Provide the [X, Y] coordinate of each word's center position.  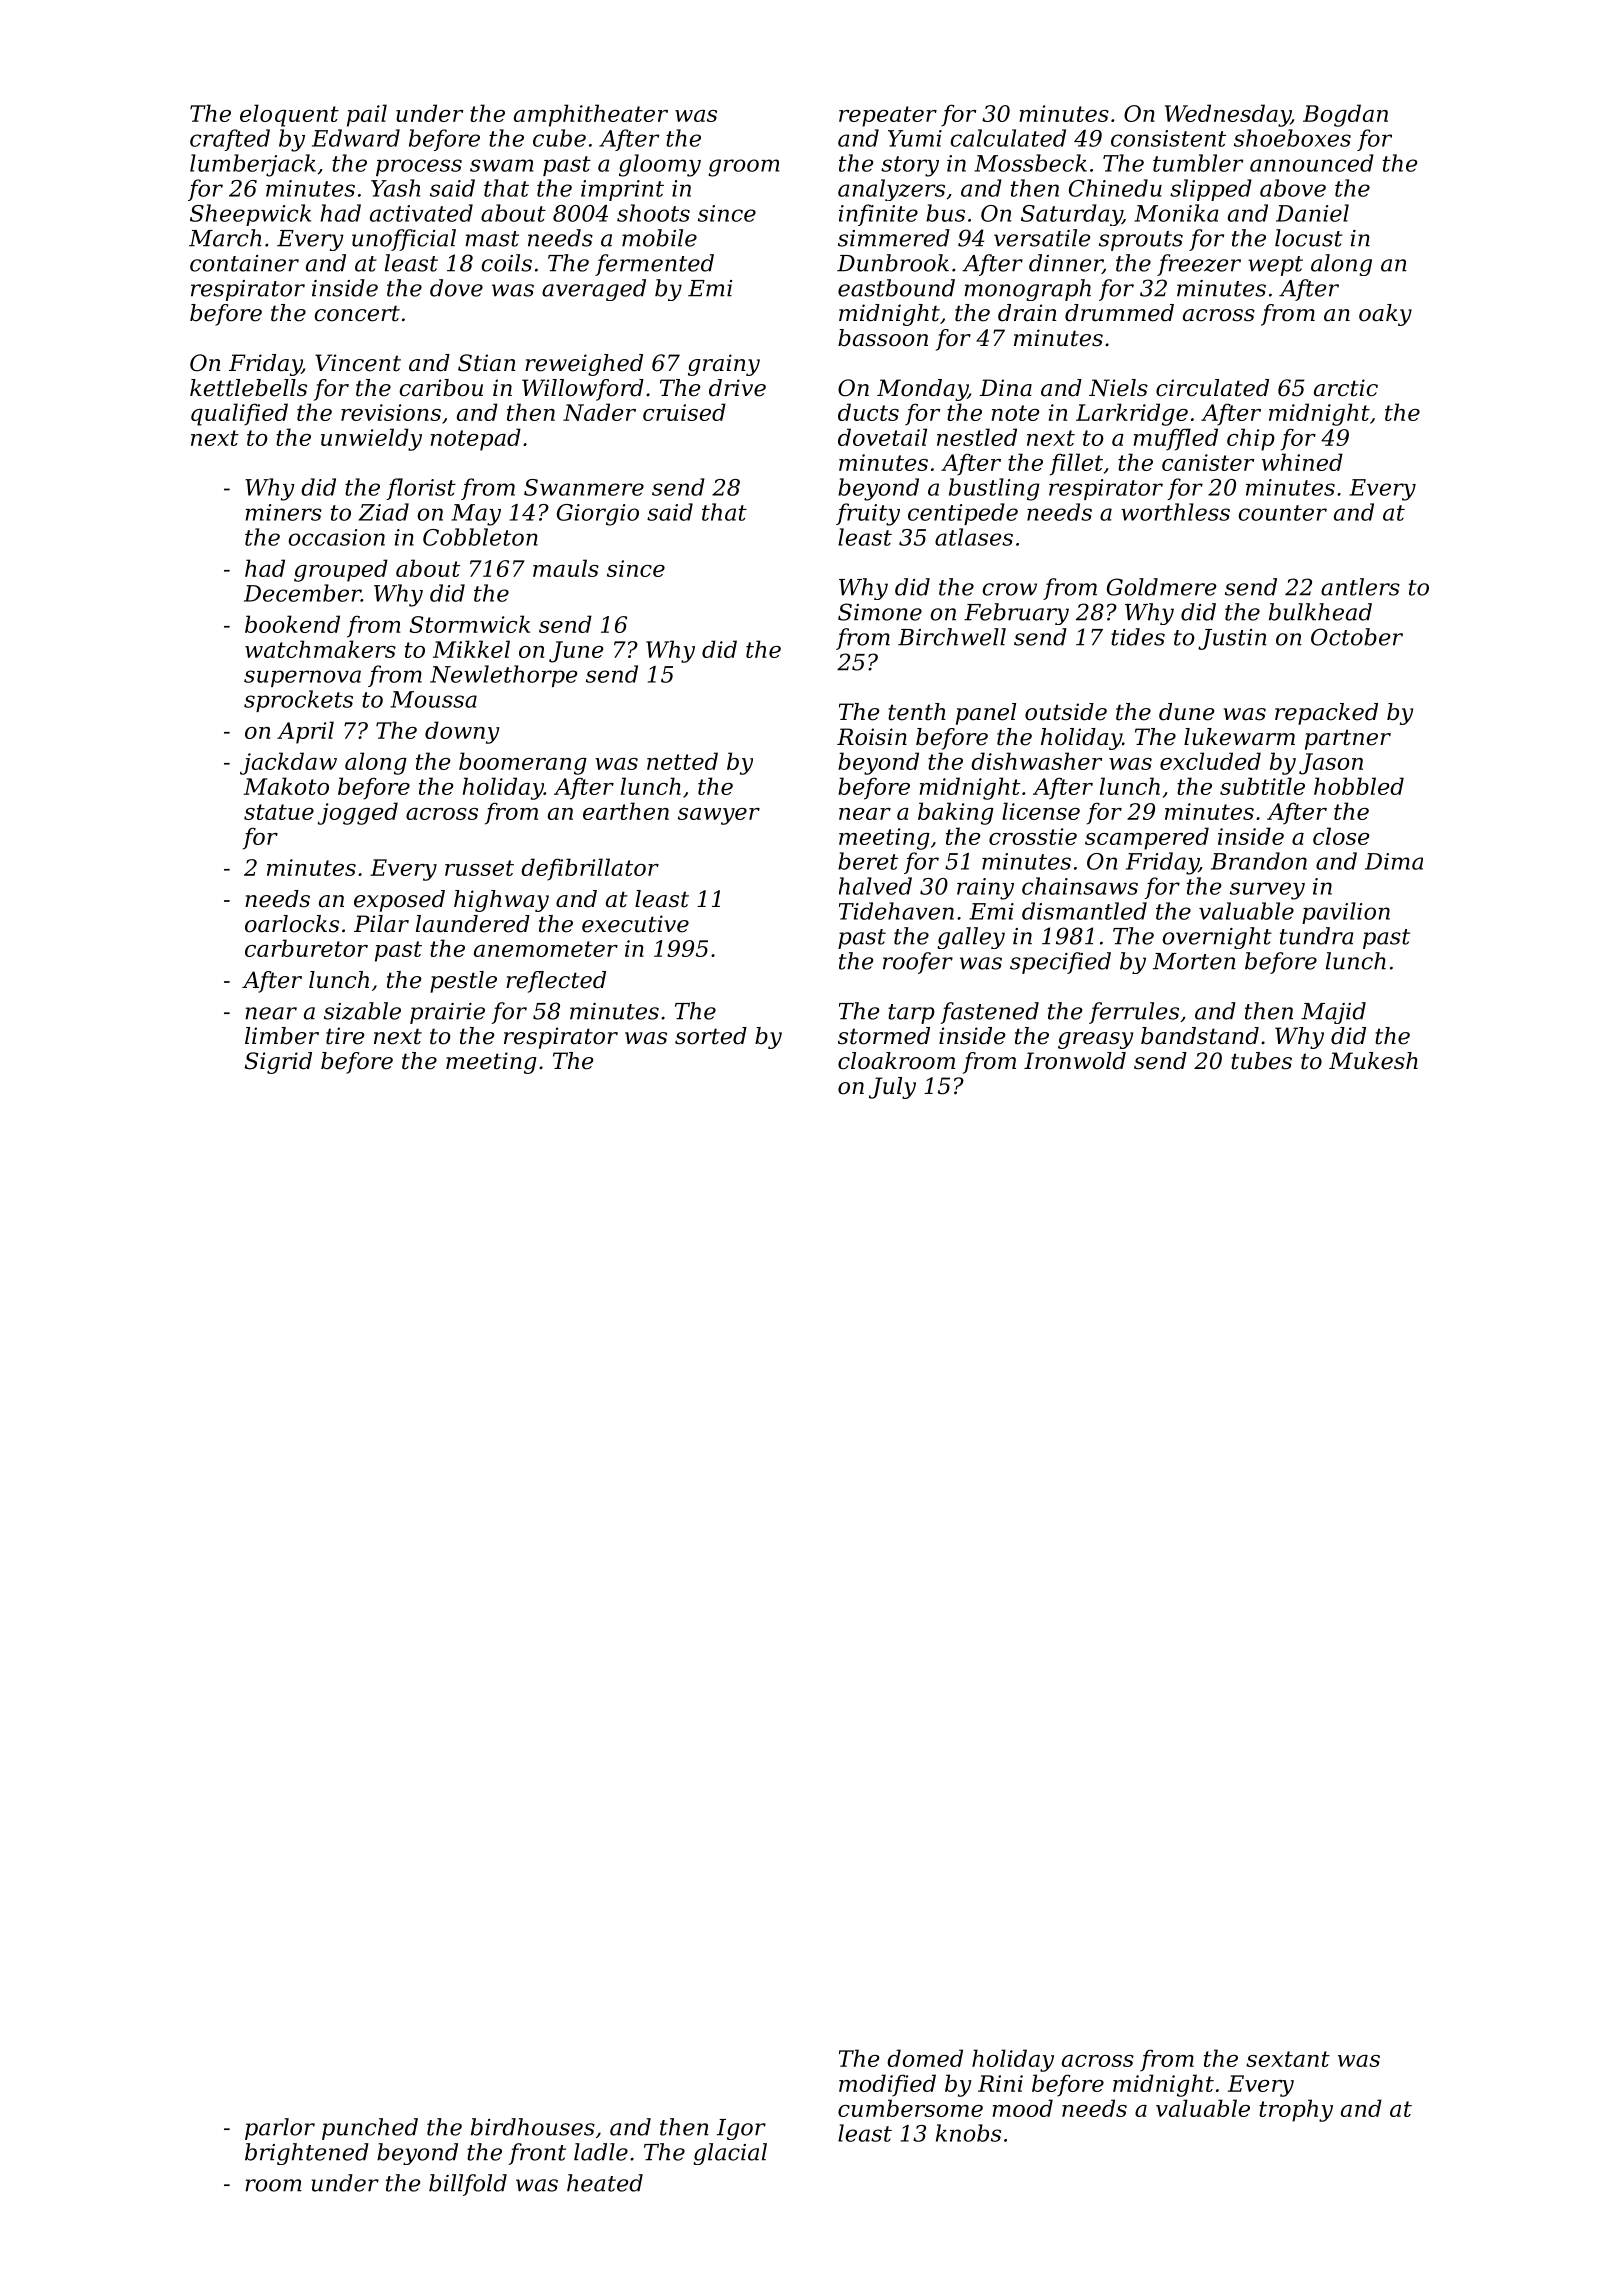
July [892, 1088]
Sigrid [278, 1063]
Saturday [1071, 215]
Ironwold [1075, 1061]
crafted [230, 140]
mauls [566, 568]
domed [925, 2058]
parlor [280, 2129]
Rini [1000, 2083]
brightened [307, 2154]
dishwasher [1036, 761]
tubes [1261, 1061]
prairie [447, 1013]
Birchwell [952, 637]
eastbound [896, 288]
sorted [711, 1036]
